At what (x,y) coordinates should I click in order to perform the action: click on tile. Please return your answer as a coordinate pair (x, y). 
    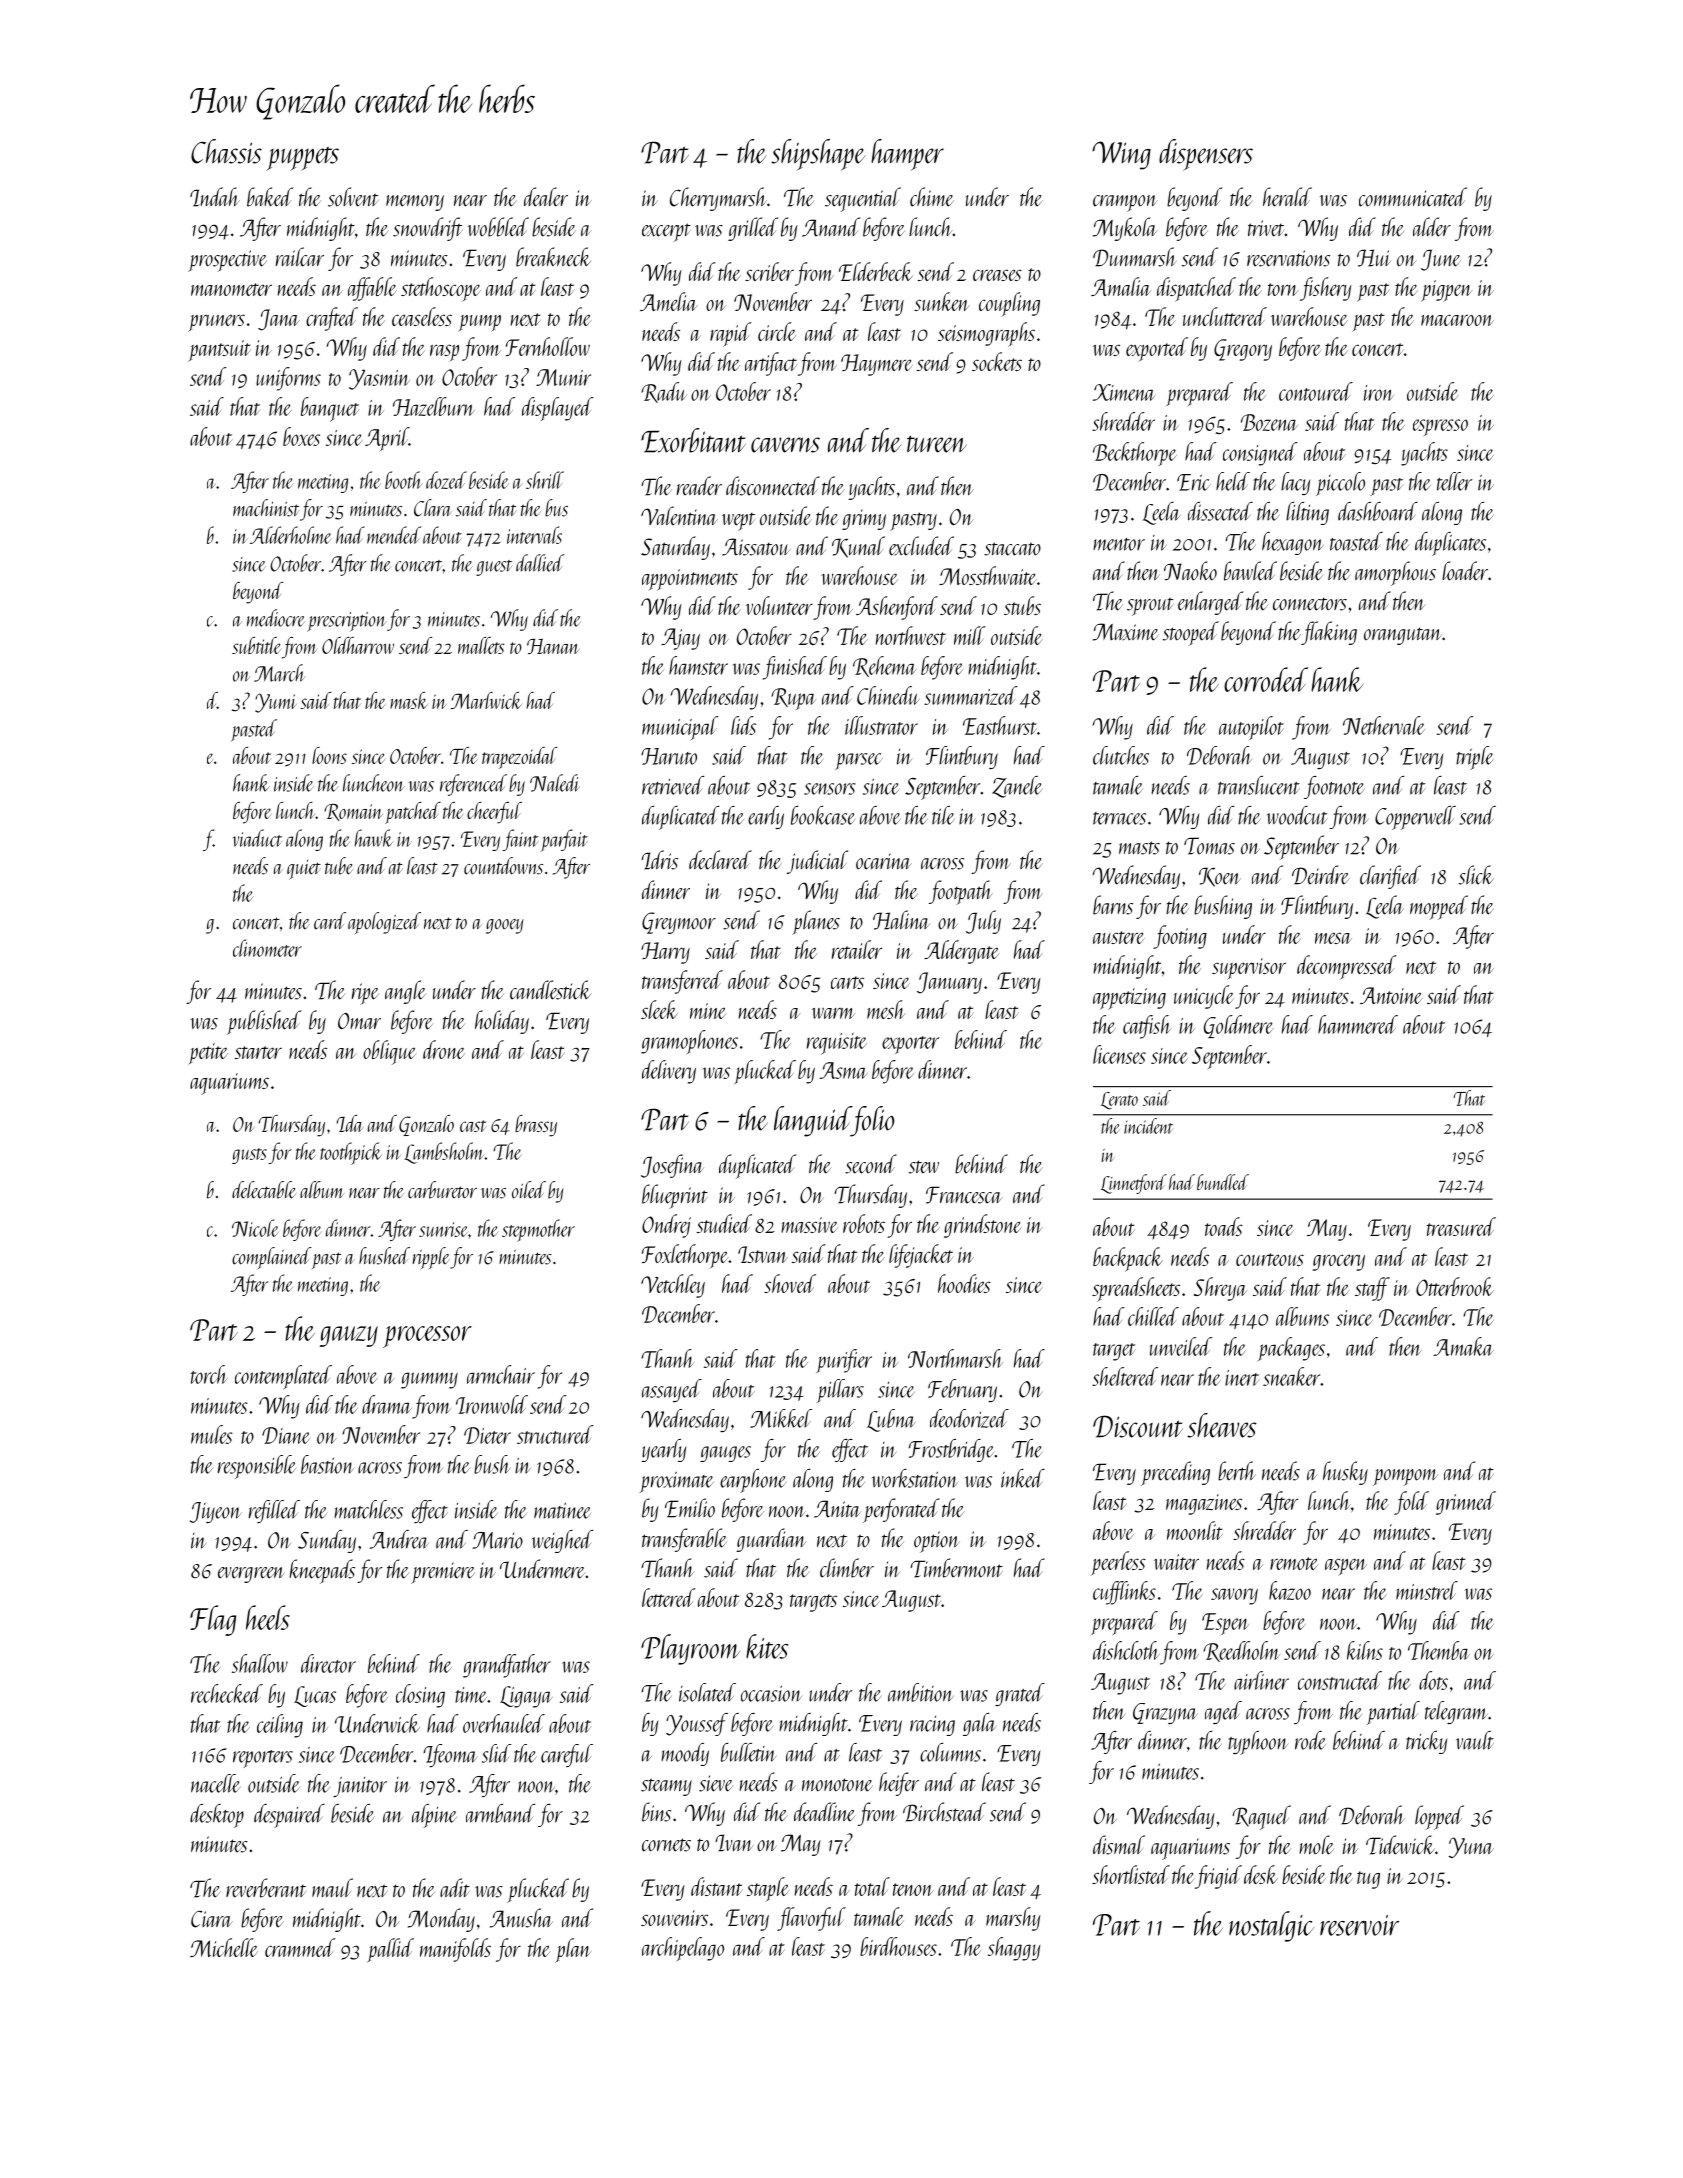
    Looking at the image, I should click on (943, 815).
